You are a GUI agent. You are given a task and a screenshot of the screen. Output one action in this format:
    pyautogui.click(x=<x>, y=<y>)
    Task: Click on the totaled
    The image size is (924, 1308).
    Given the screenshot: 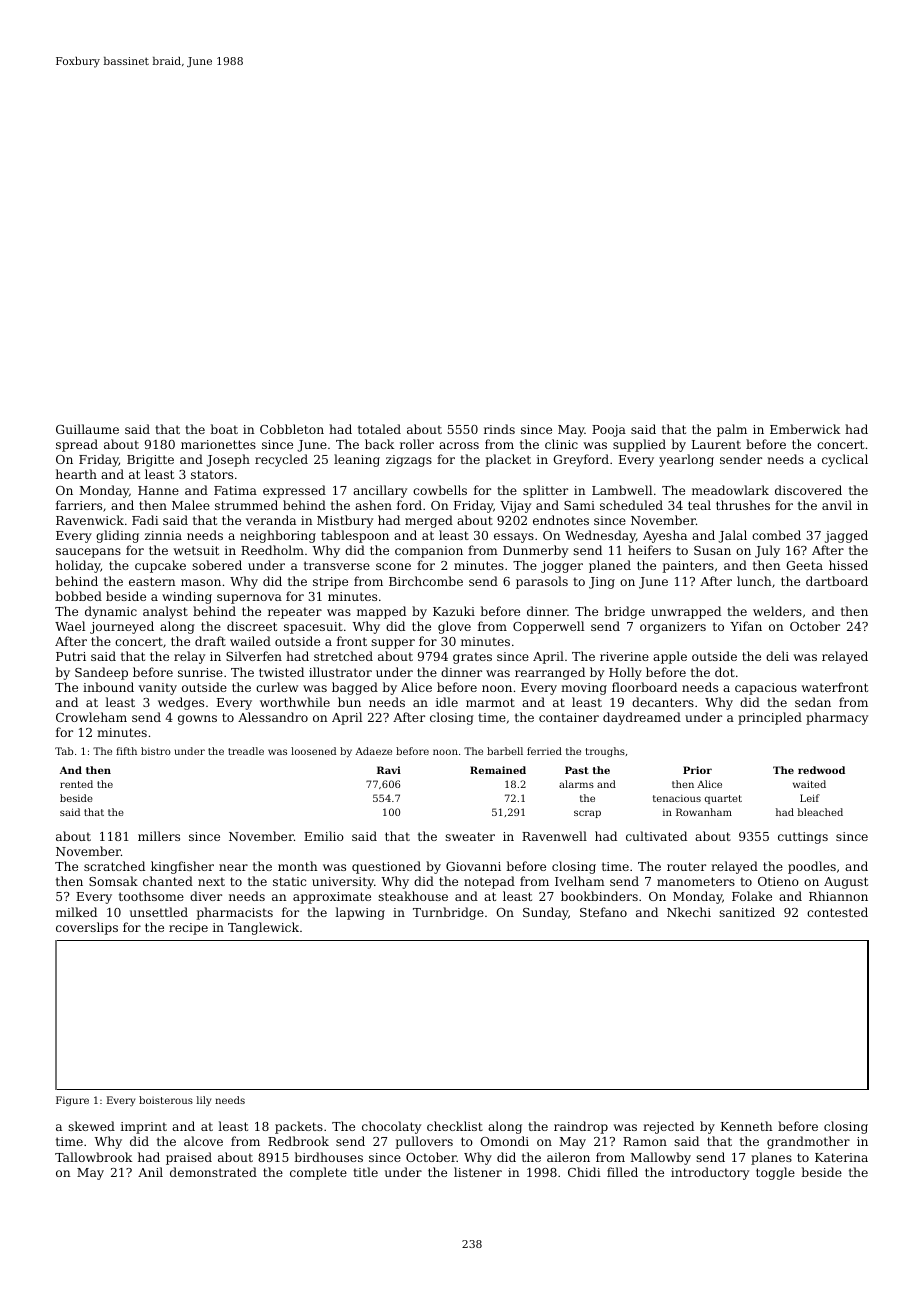 What is the action you would take?
    pyautogui.click(x=379, y=429)
